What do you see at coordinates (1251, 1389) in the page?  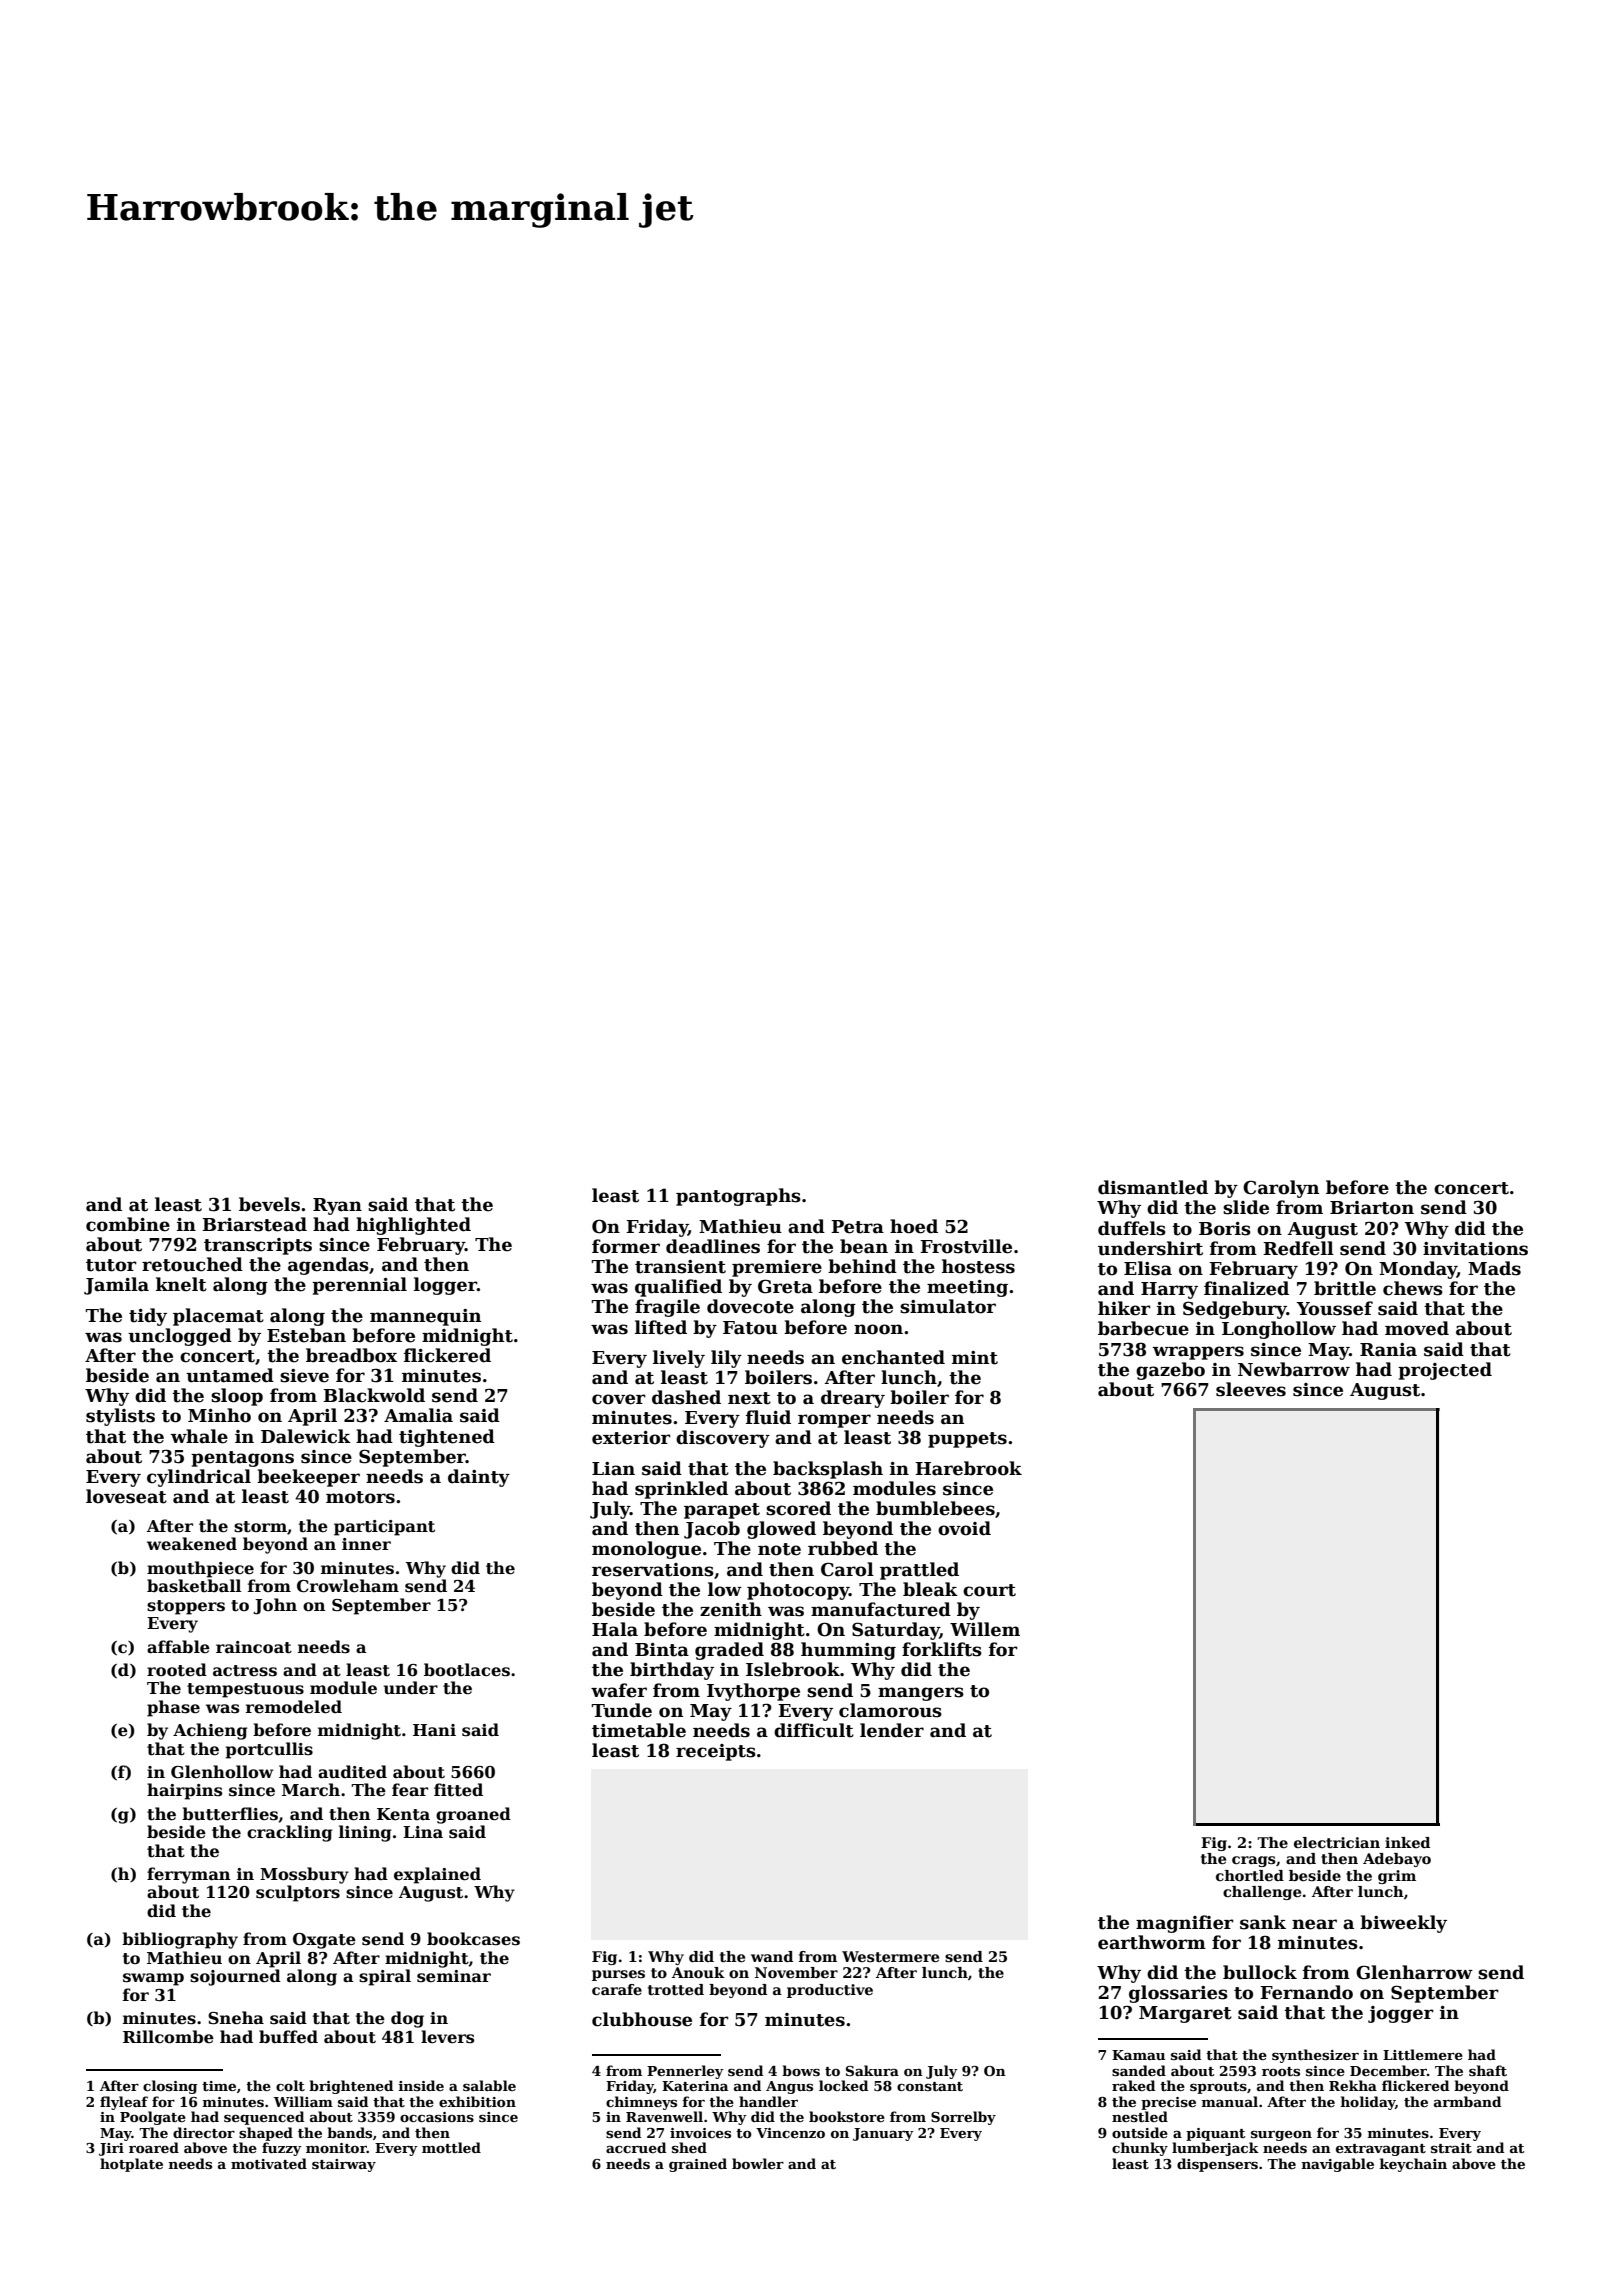 I see `sleeves` at bounding box center [1251, 1389].
